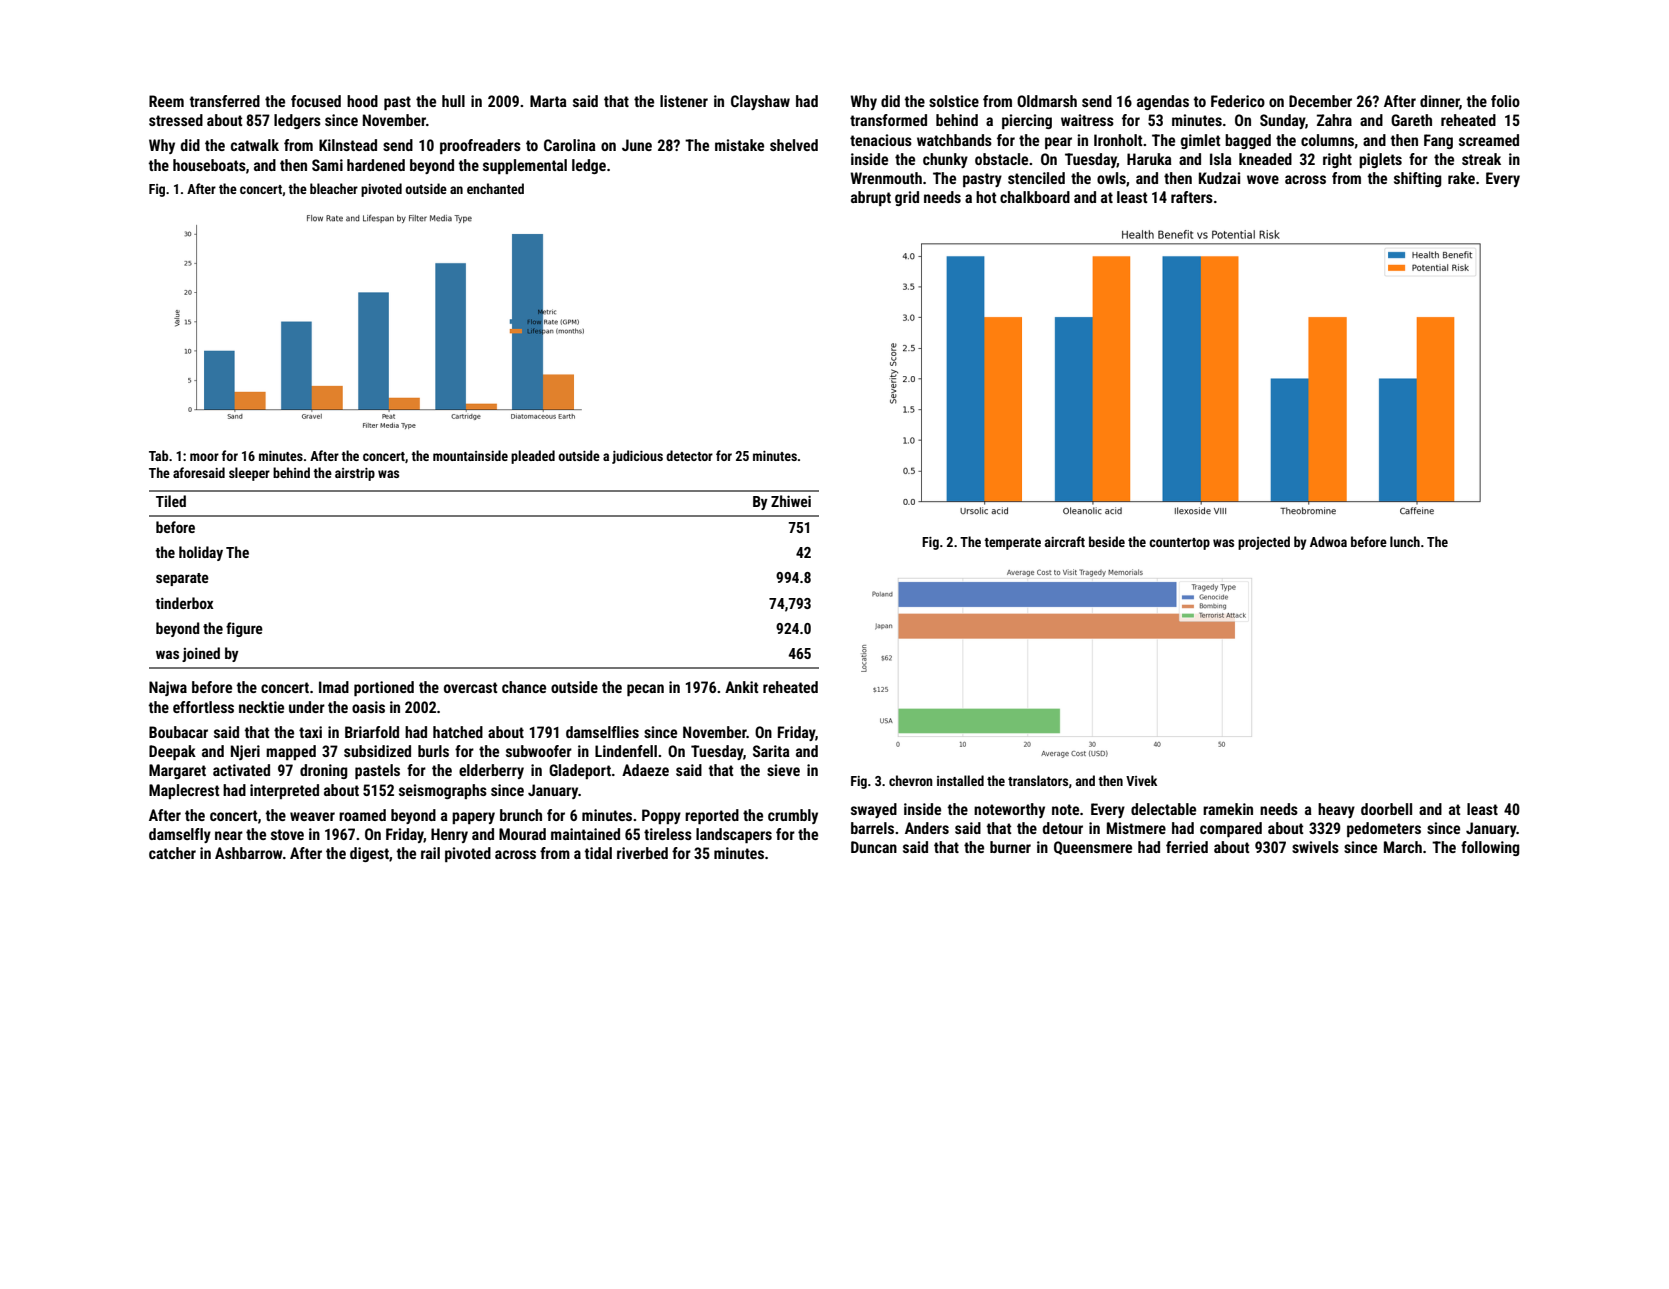 Image resolution: width=1669 pixels, height=1289 pixels. Describe the element at coordinates (689, 455) in the document. I see `detector` at that location.
